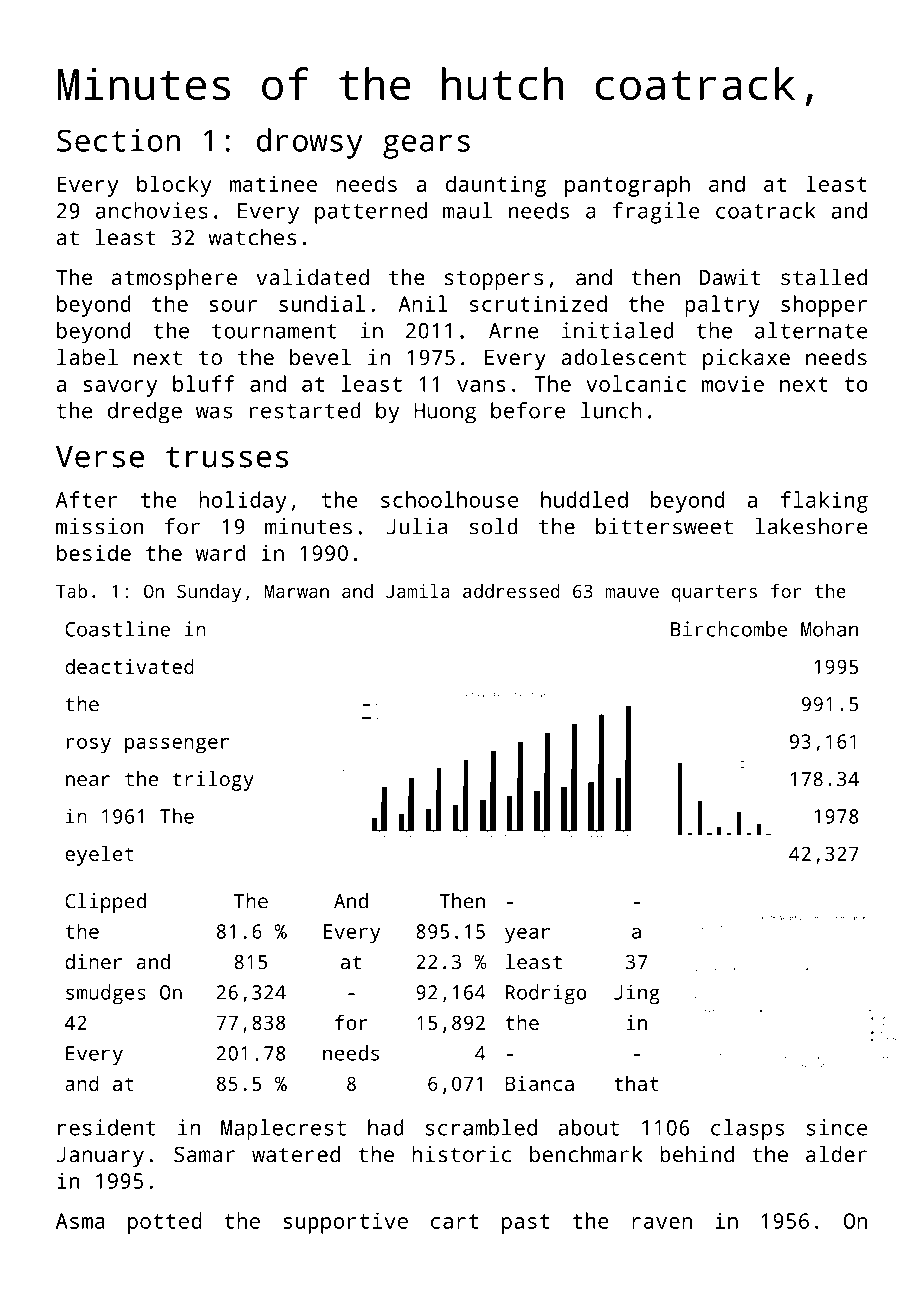 The height and width of the screenshot is (1314, 924). What do you see at coordinates (824, 277) in the screenshot?
I see `stalled` at bounding box center [824, 277].
